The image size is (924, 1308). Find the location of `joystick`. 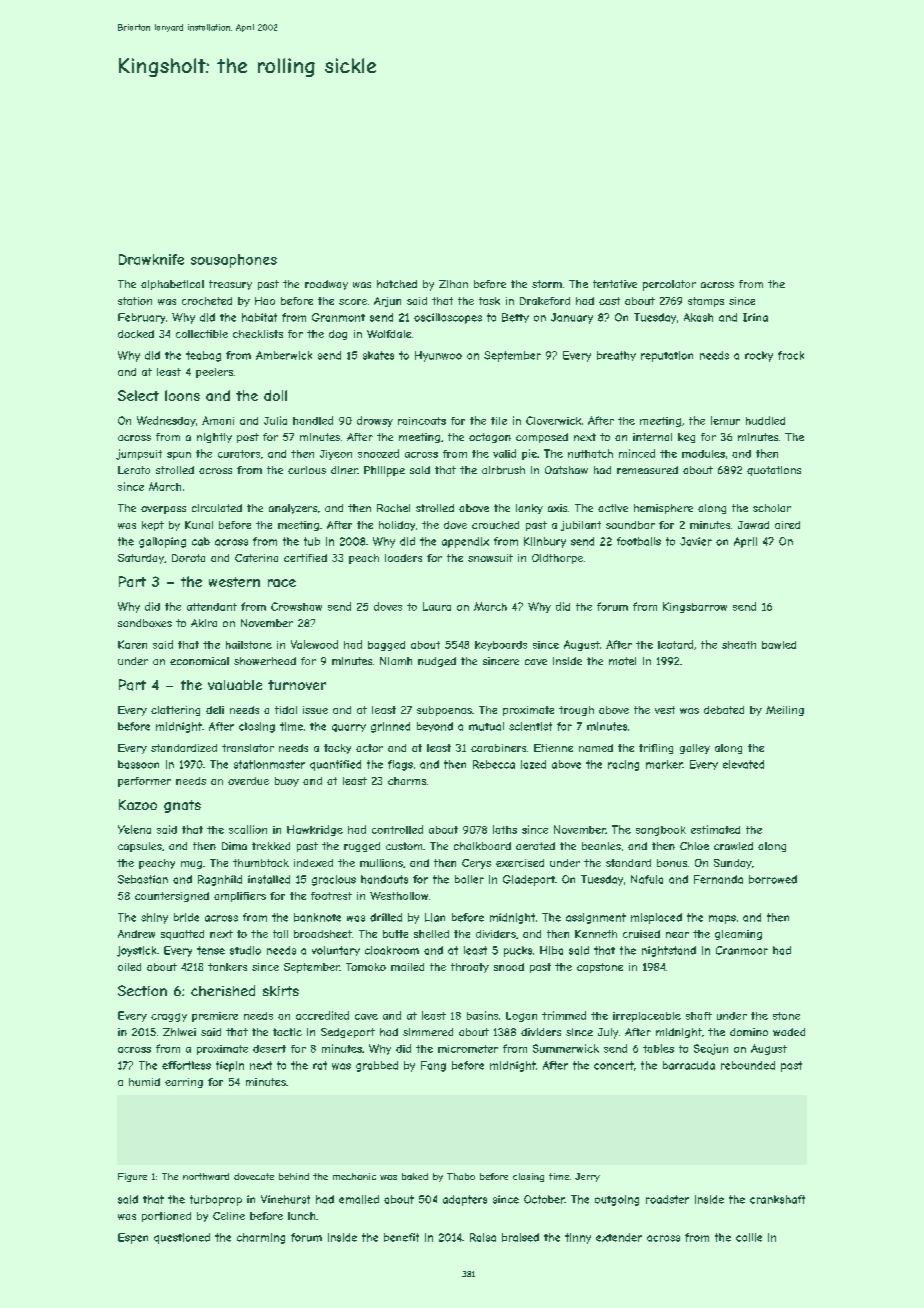

joystick is located at coordinates (136, 951).
